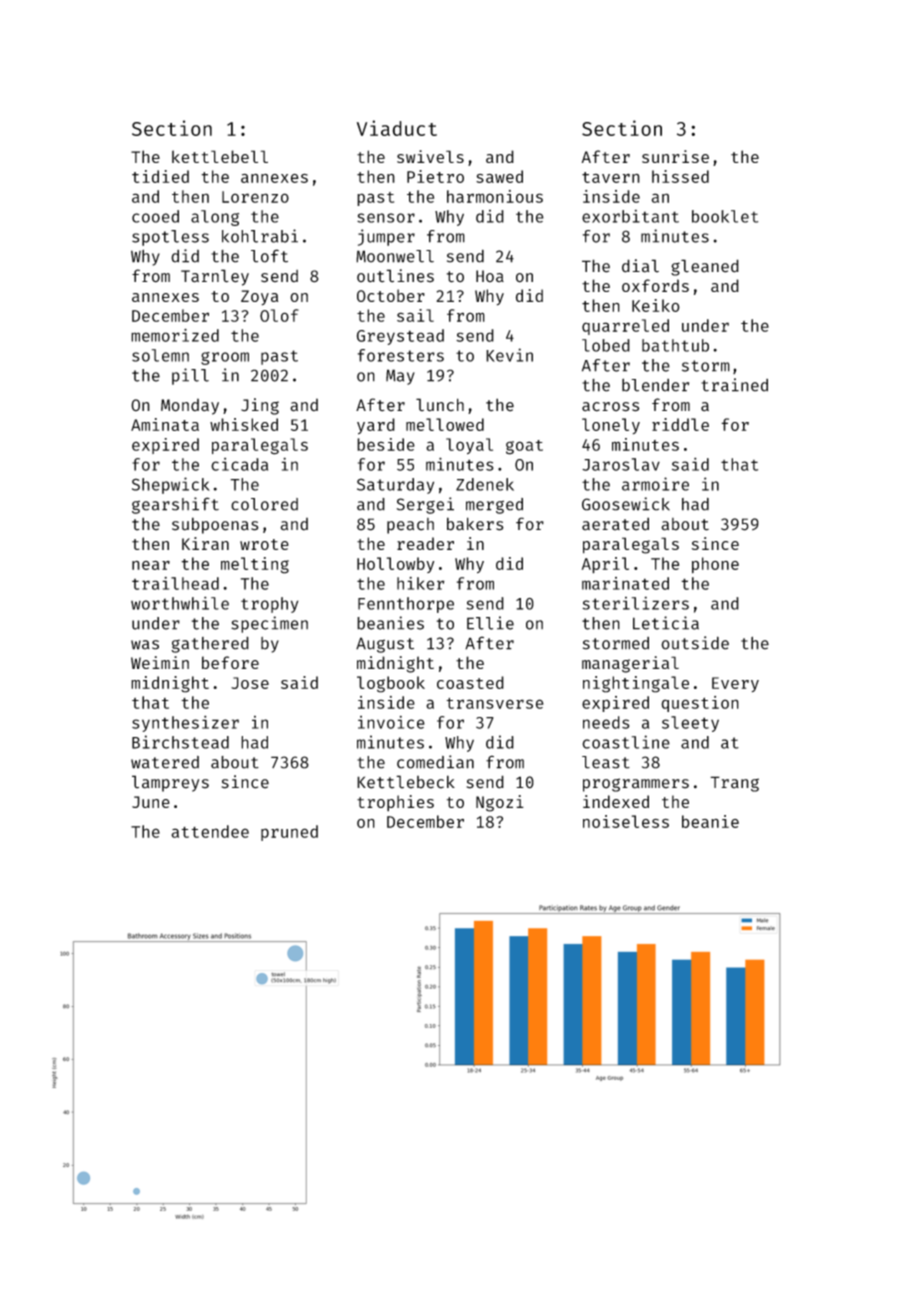  Describe the element at coordinates (735, 684) in the screenshot. I see `Every` at that location.
